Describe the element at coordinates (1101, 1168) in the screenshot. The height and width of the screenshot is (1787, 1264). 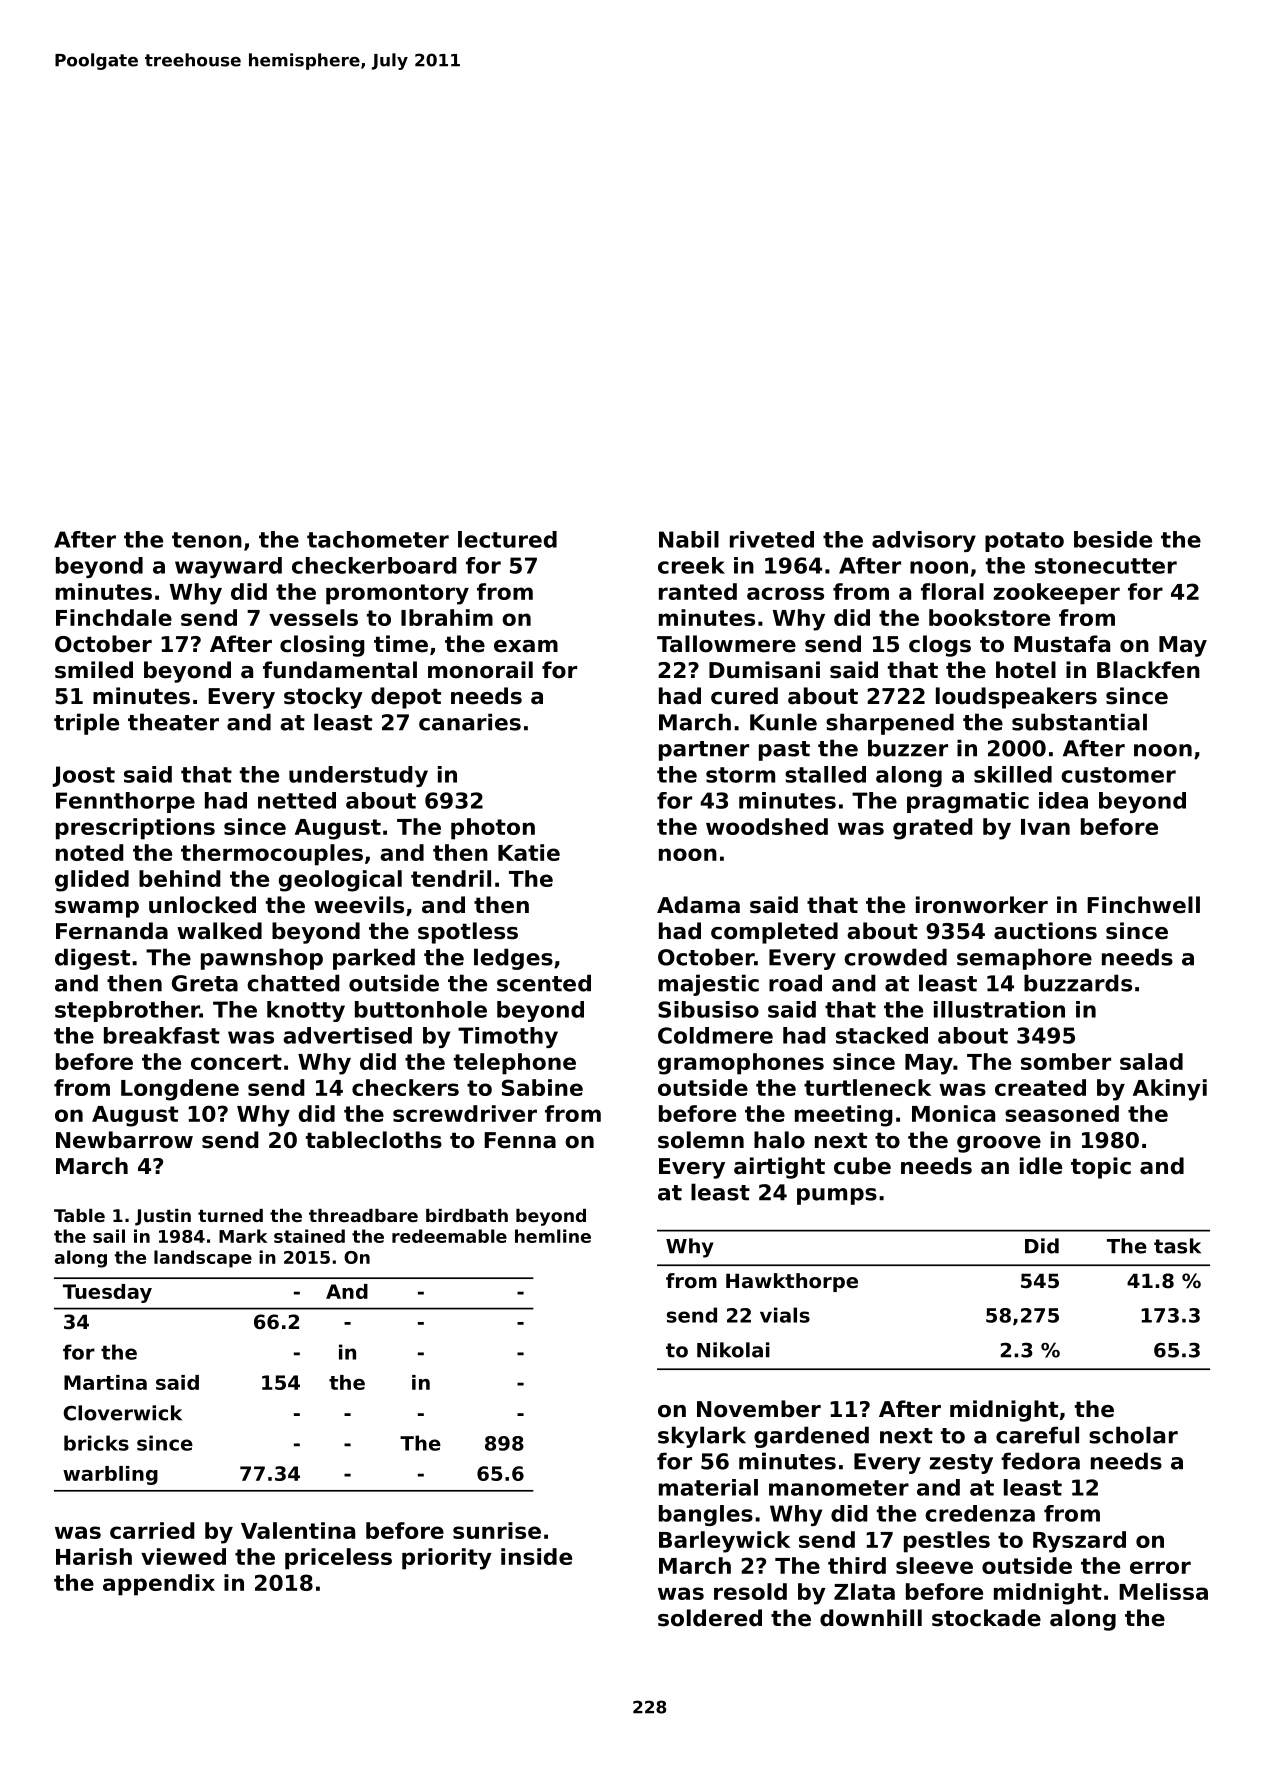
I see `topic` at that location.
